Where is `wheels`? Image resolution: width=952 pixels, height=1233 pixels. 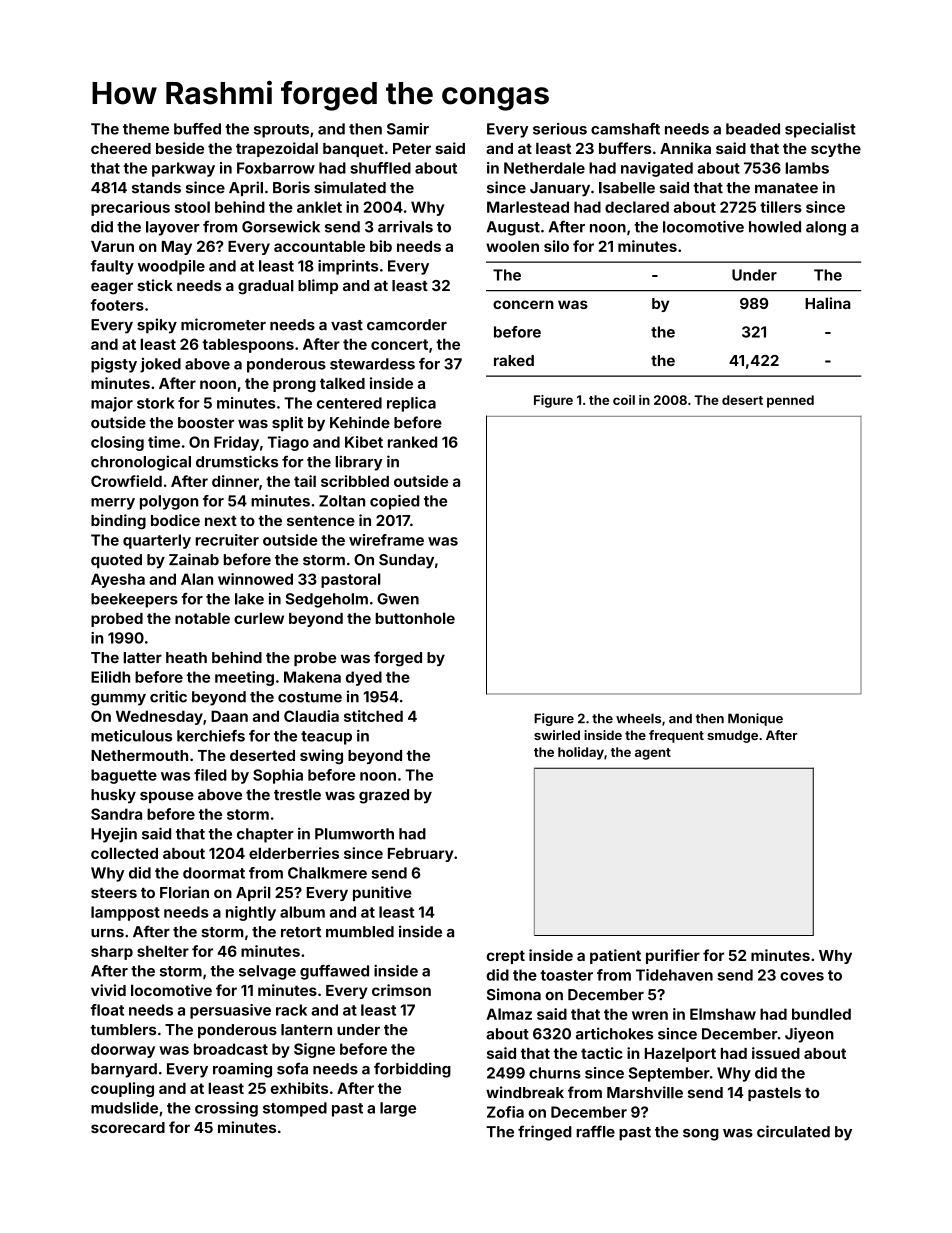 wheels is located at coordinates (638, 718).
